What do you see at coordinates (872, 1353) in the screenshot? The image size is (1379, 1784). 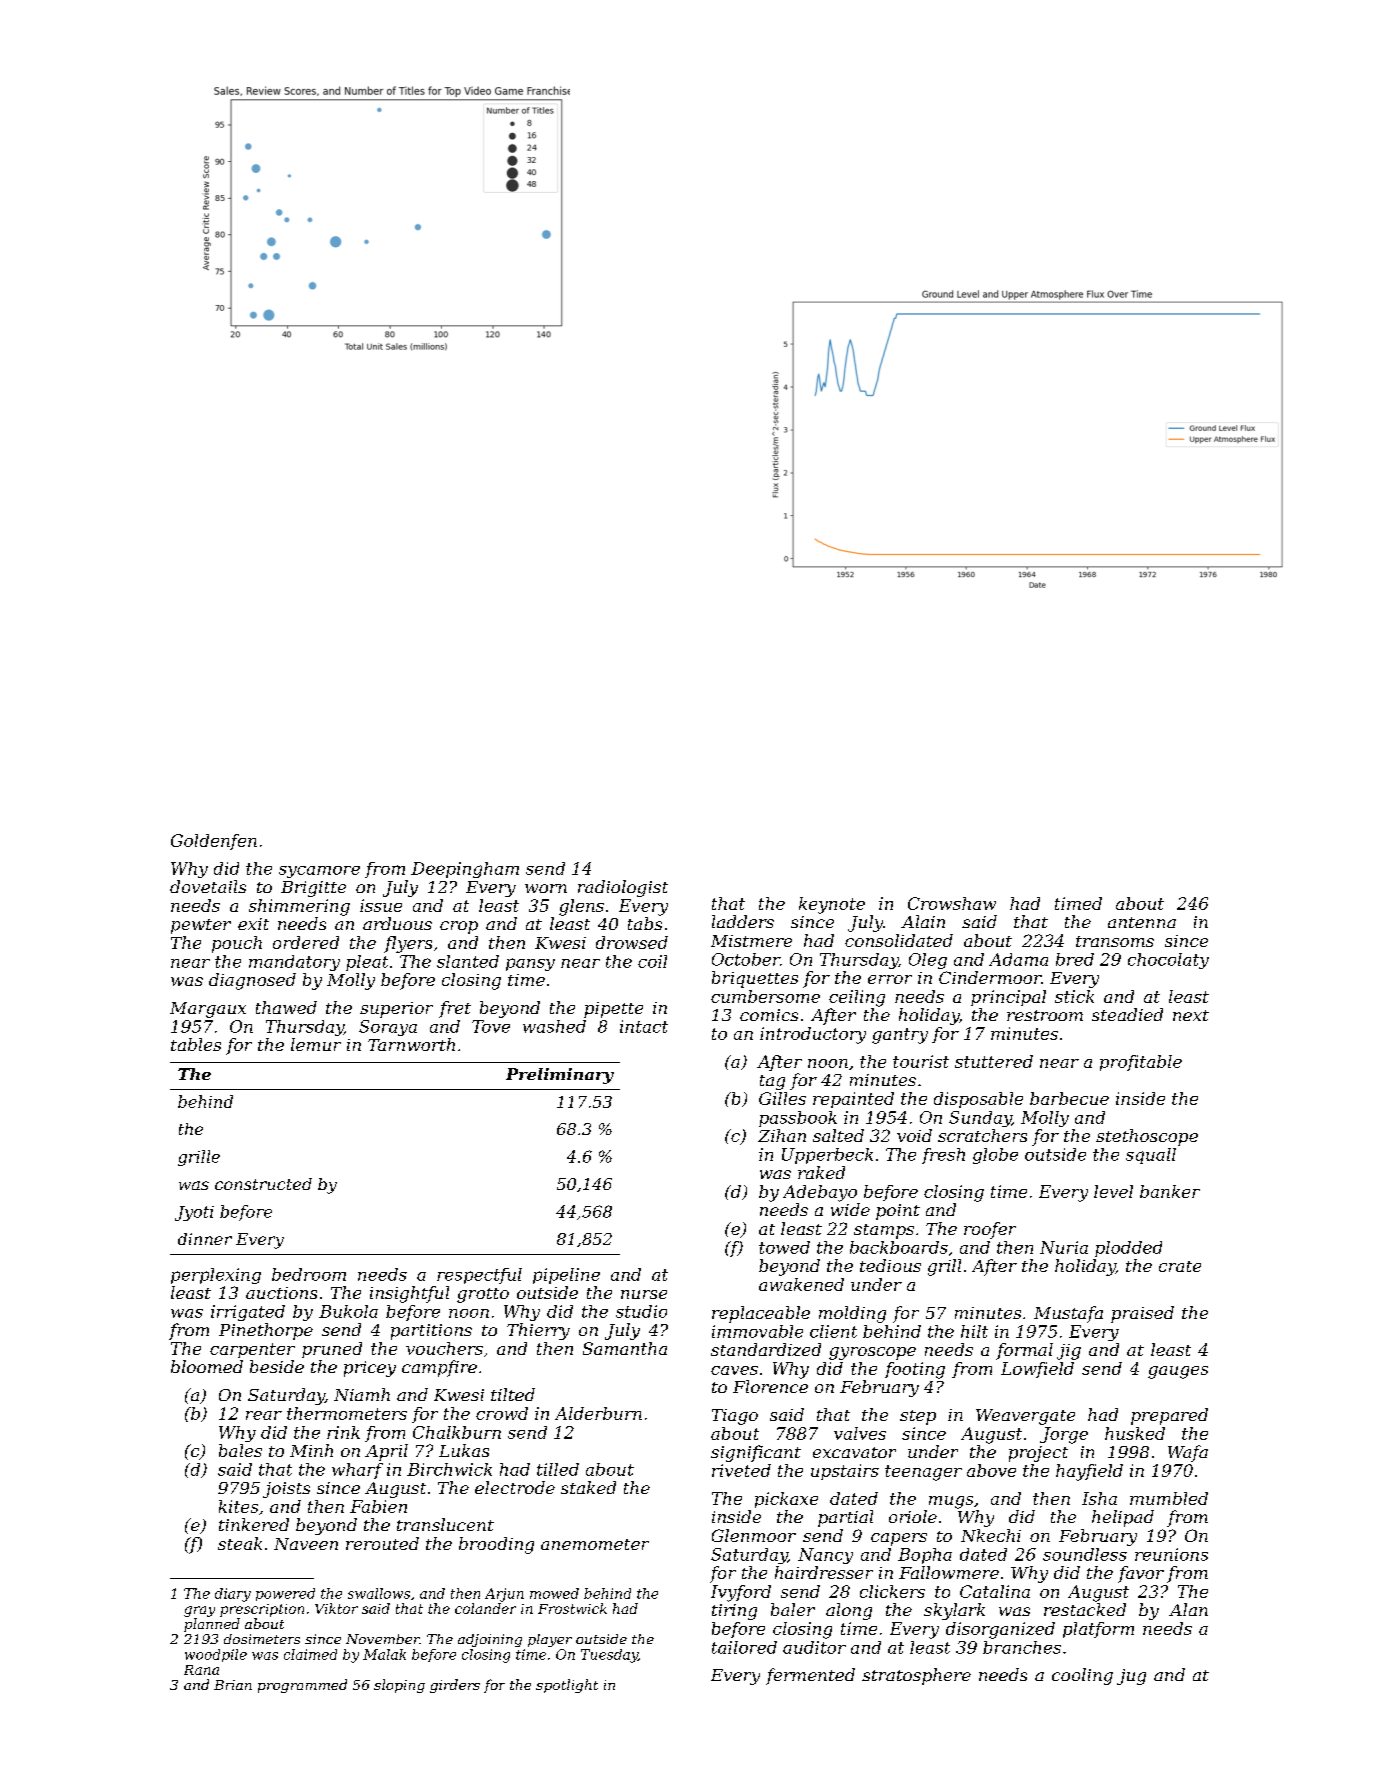 I see `gyroscope` at bounding box center [872, 1353].
